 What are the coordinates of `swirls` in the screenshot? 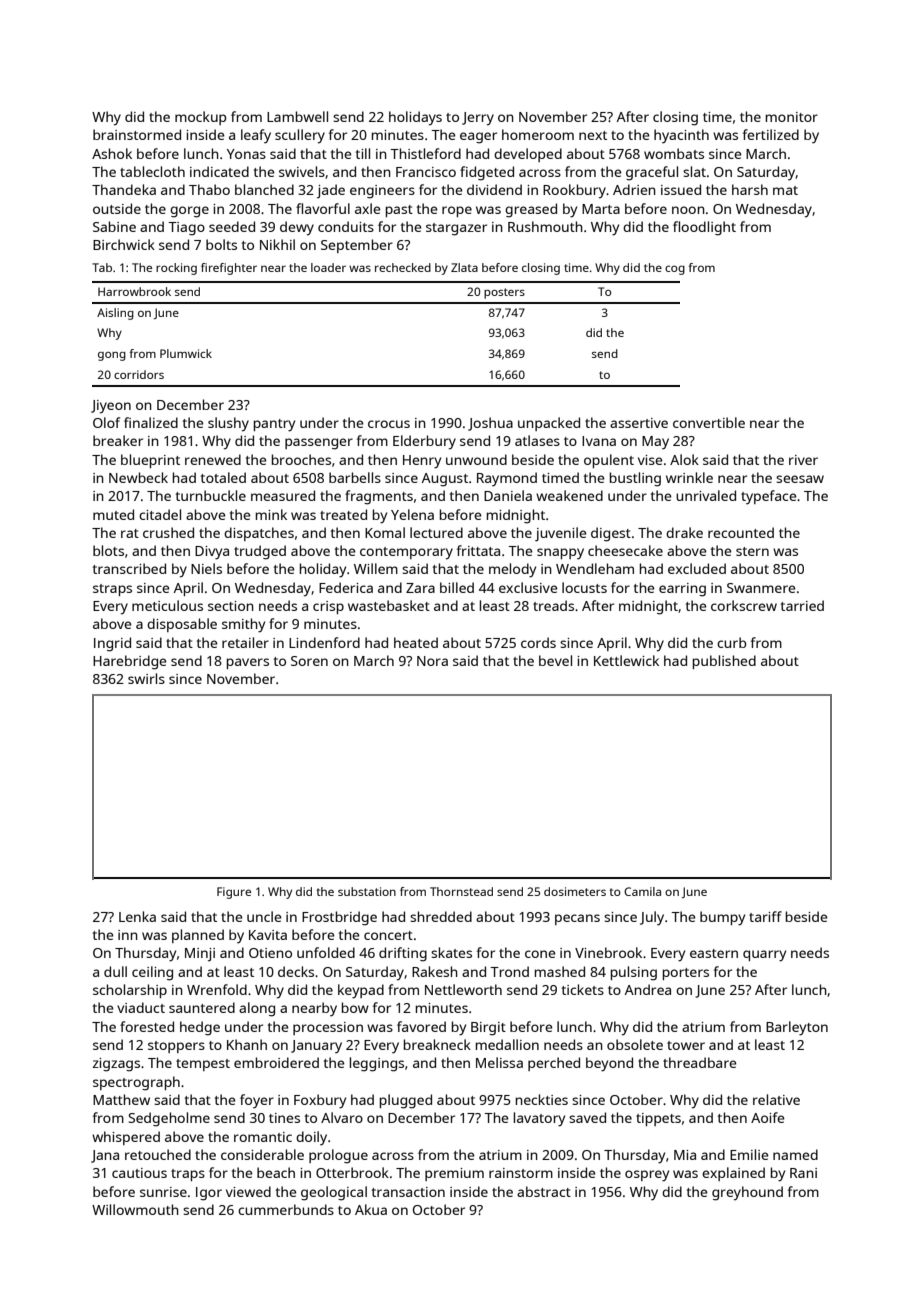 It's located at (146, 678).
